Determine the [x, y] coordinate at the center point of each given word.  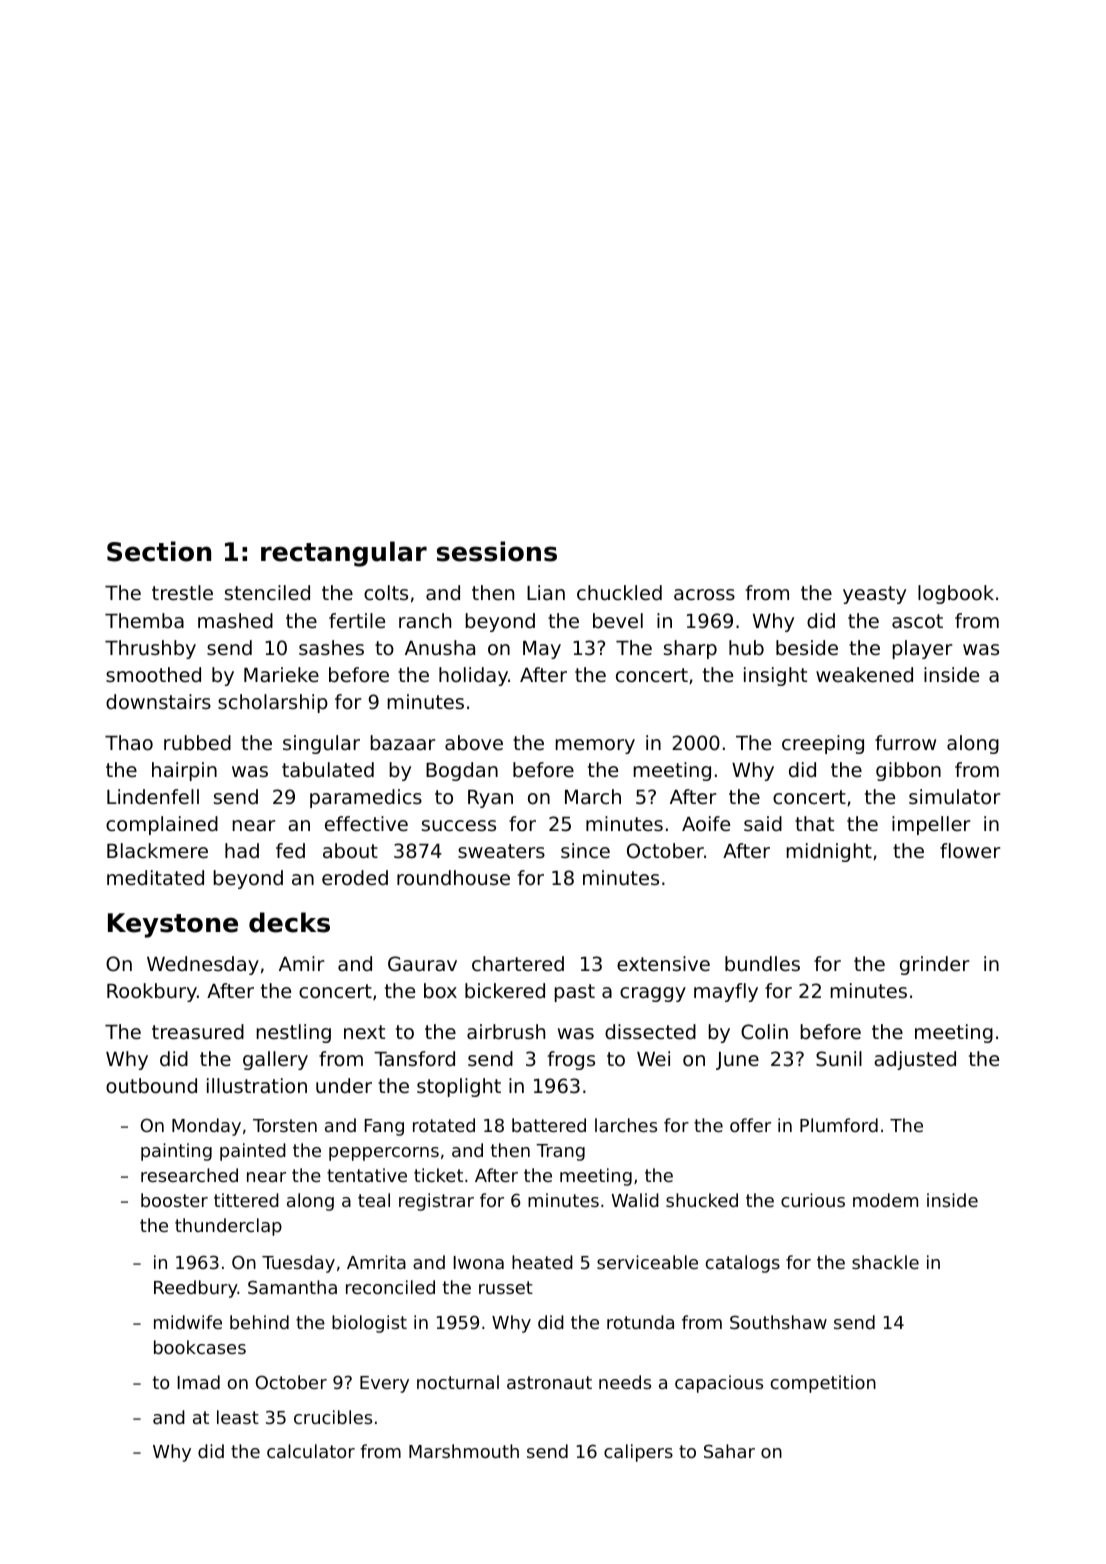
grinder [934, 965]
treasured [198, 1032]
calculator [311, 1451]
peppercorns [384, 1154]
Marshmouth [464, 1451]
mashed [235, 621]
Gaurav [422, 964]
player [922, 649]
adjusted [915, 1060]
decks [289, 922]
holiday [473, 676]
